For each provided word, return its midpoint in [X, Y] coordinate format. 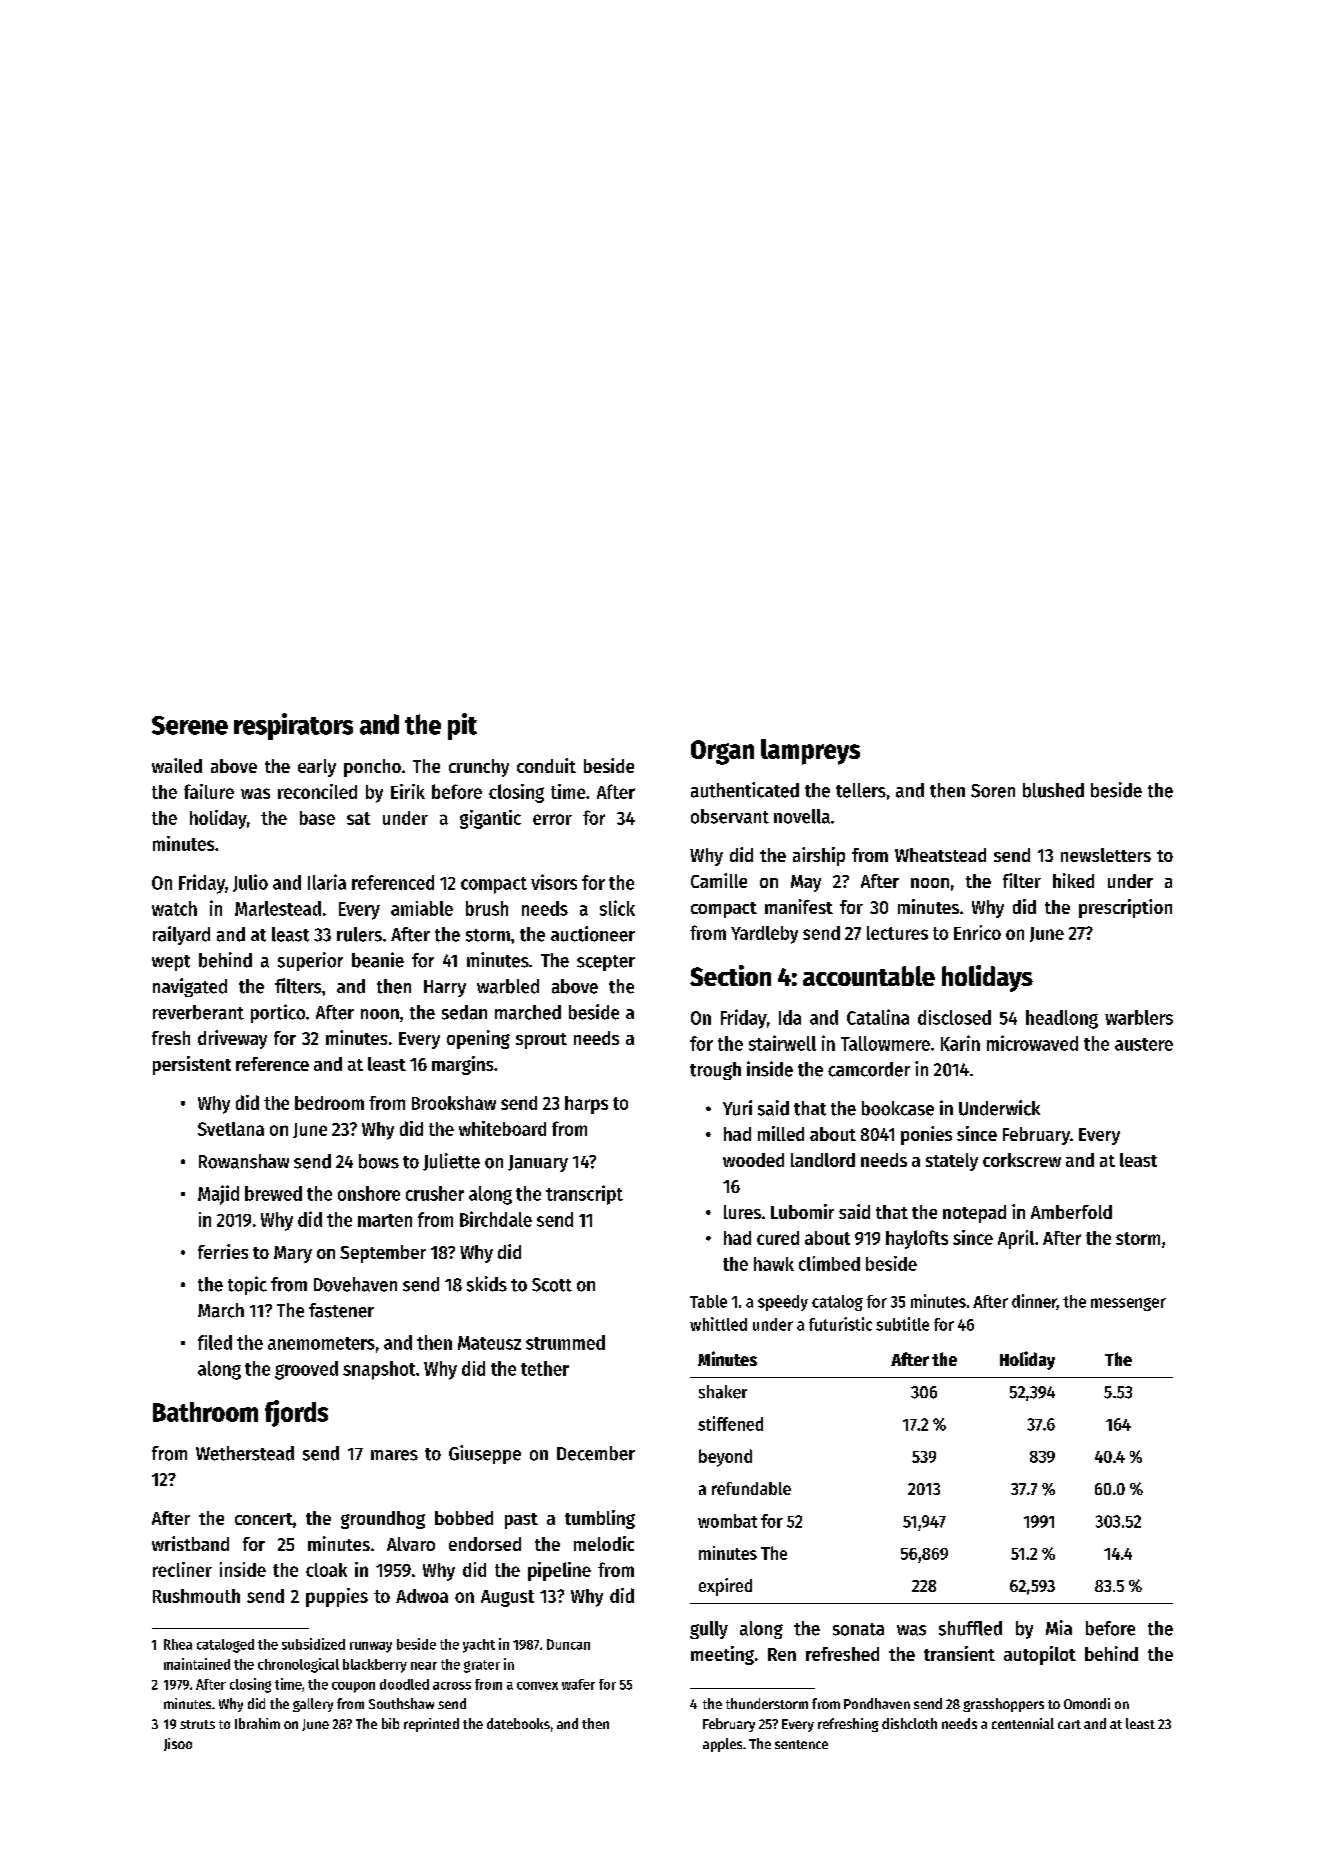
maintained [197, 1664]
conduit [546, 765]
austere [1144, 1044]
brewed [273, 1193]
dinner [1034, 1302]
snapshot [379, 1370]
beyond [725, 1458]
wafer [578, 1684]
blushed [1053, 790]
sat [358, 818]
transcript [584, 1195]
